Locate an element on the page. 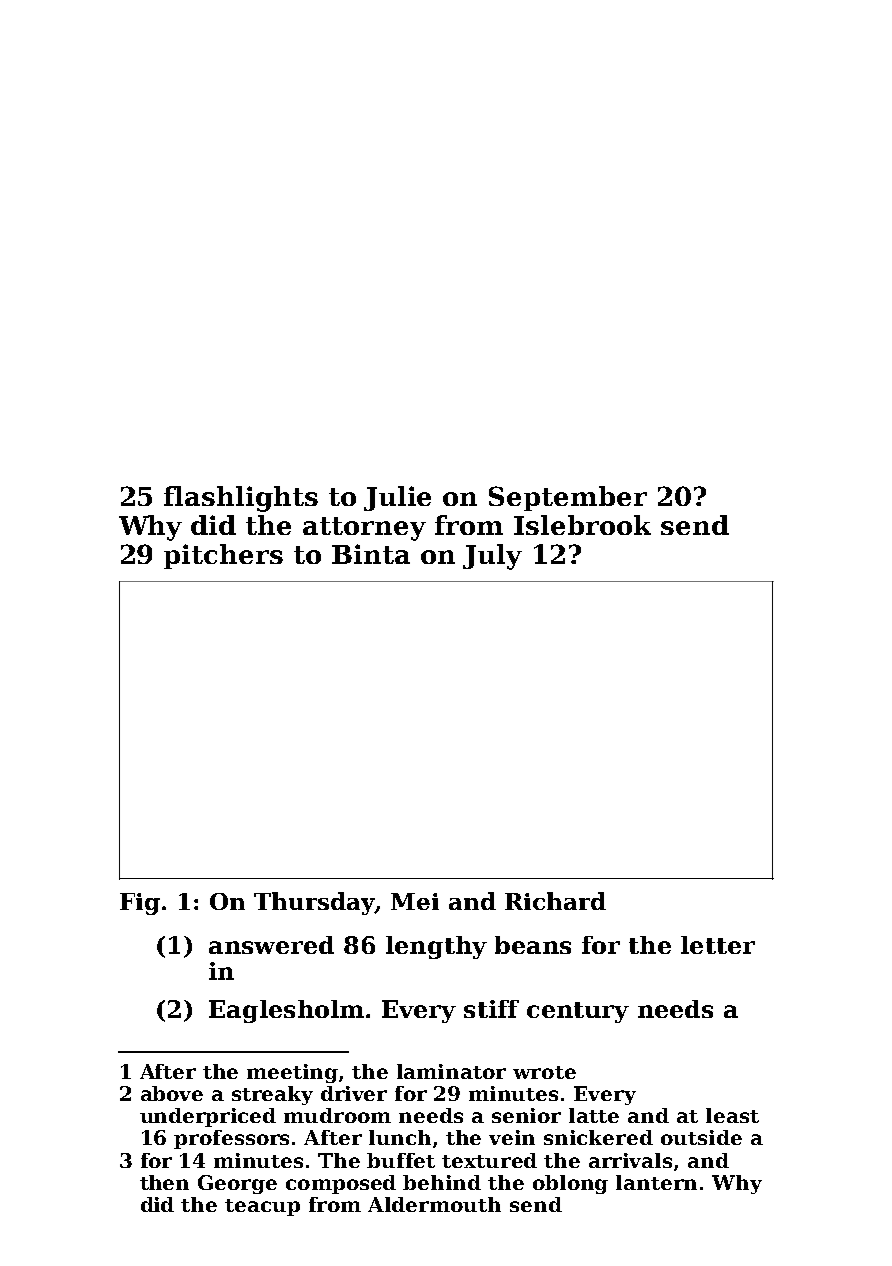  George is located at coordinates (237, 1184).
